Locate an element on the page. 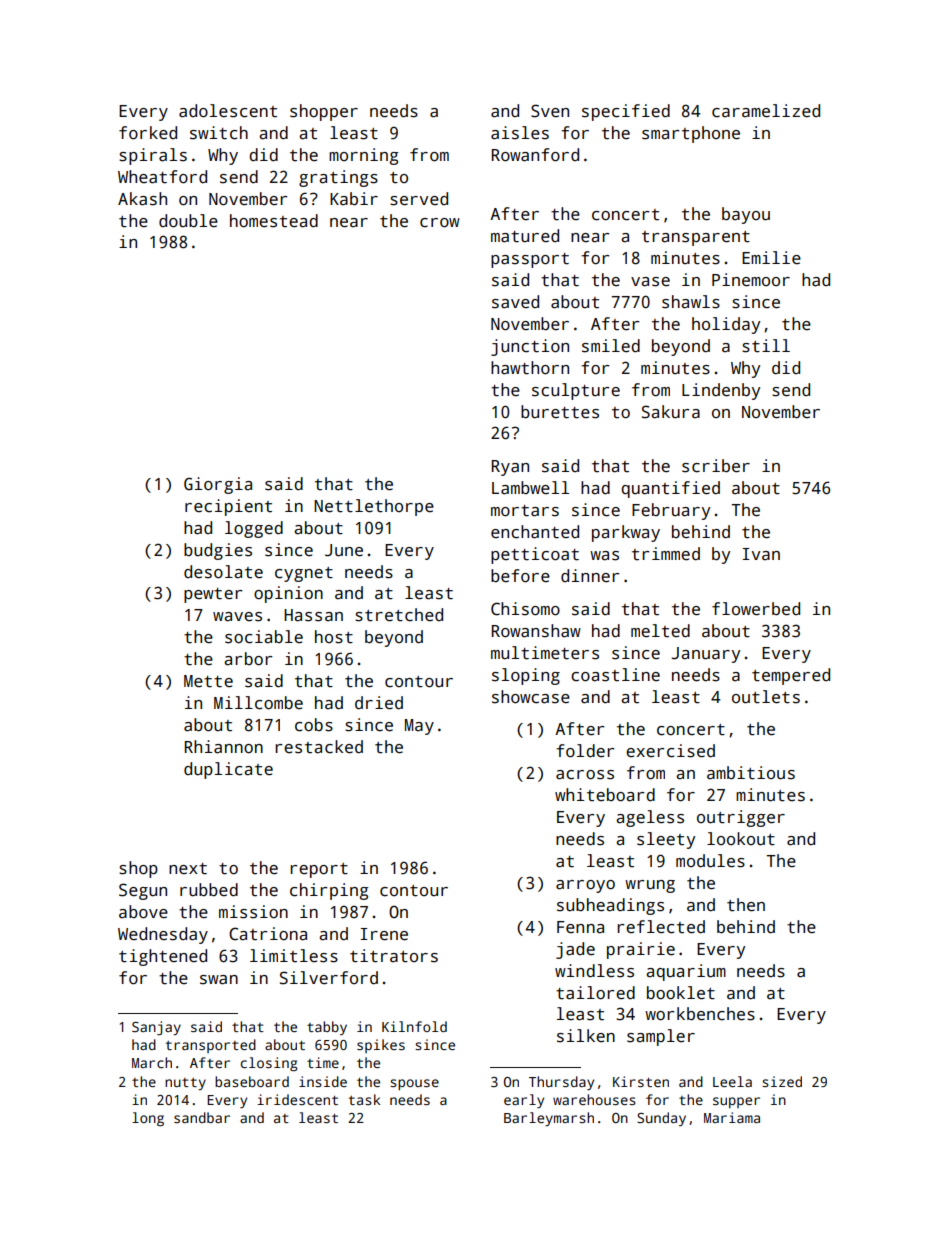  Kabir is located at coordinates (354, 199).
